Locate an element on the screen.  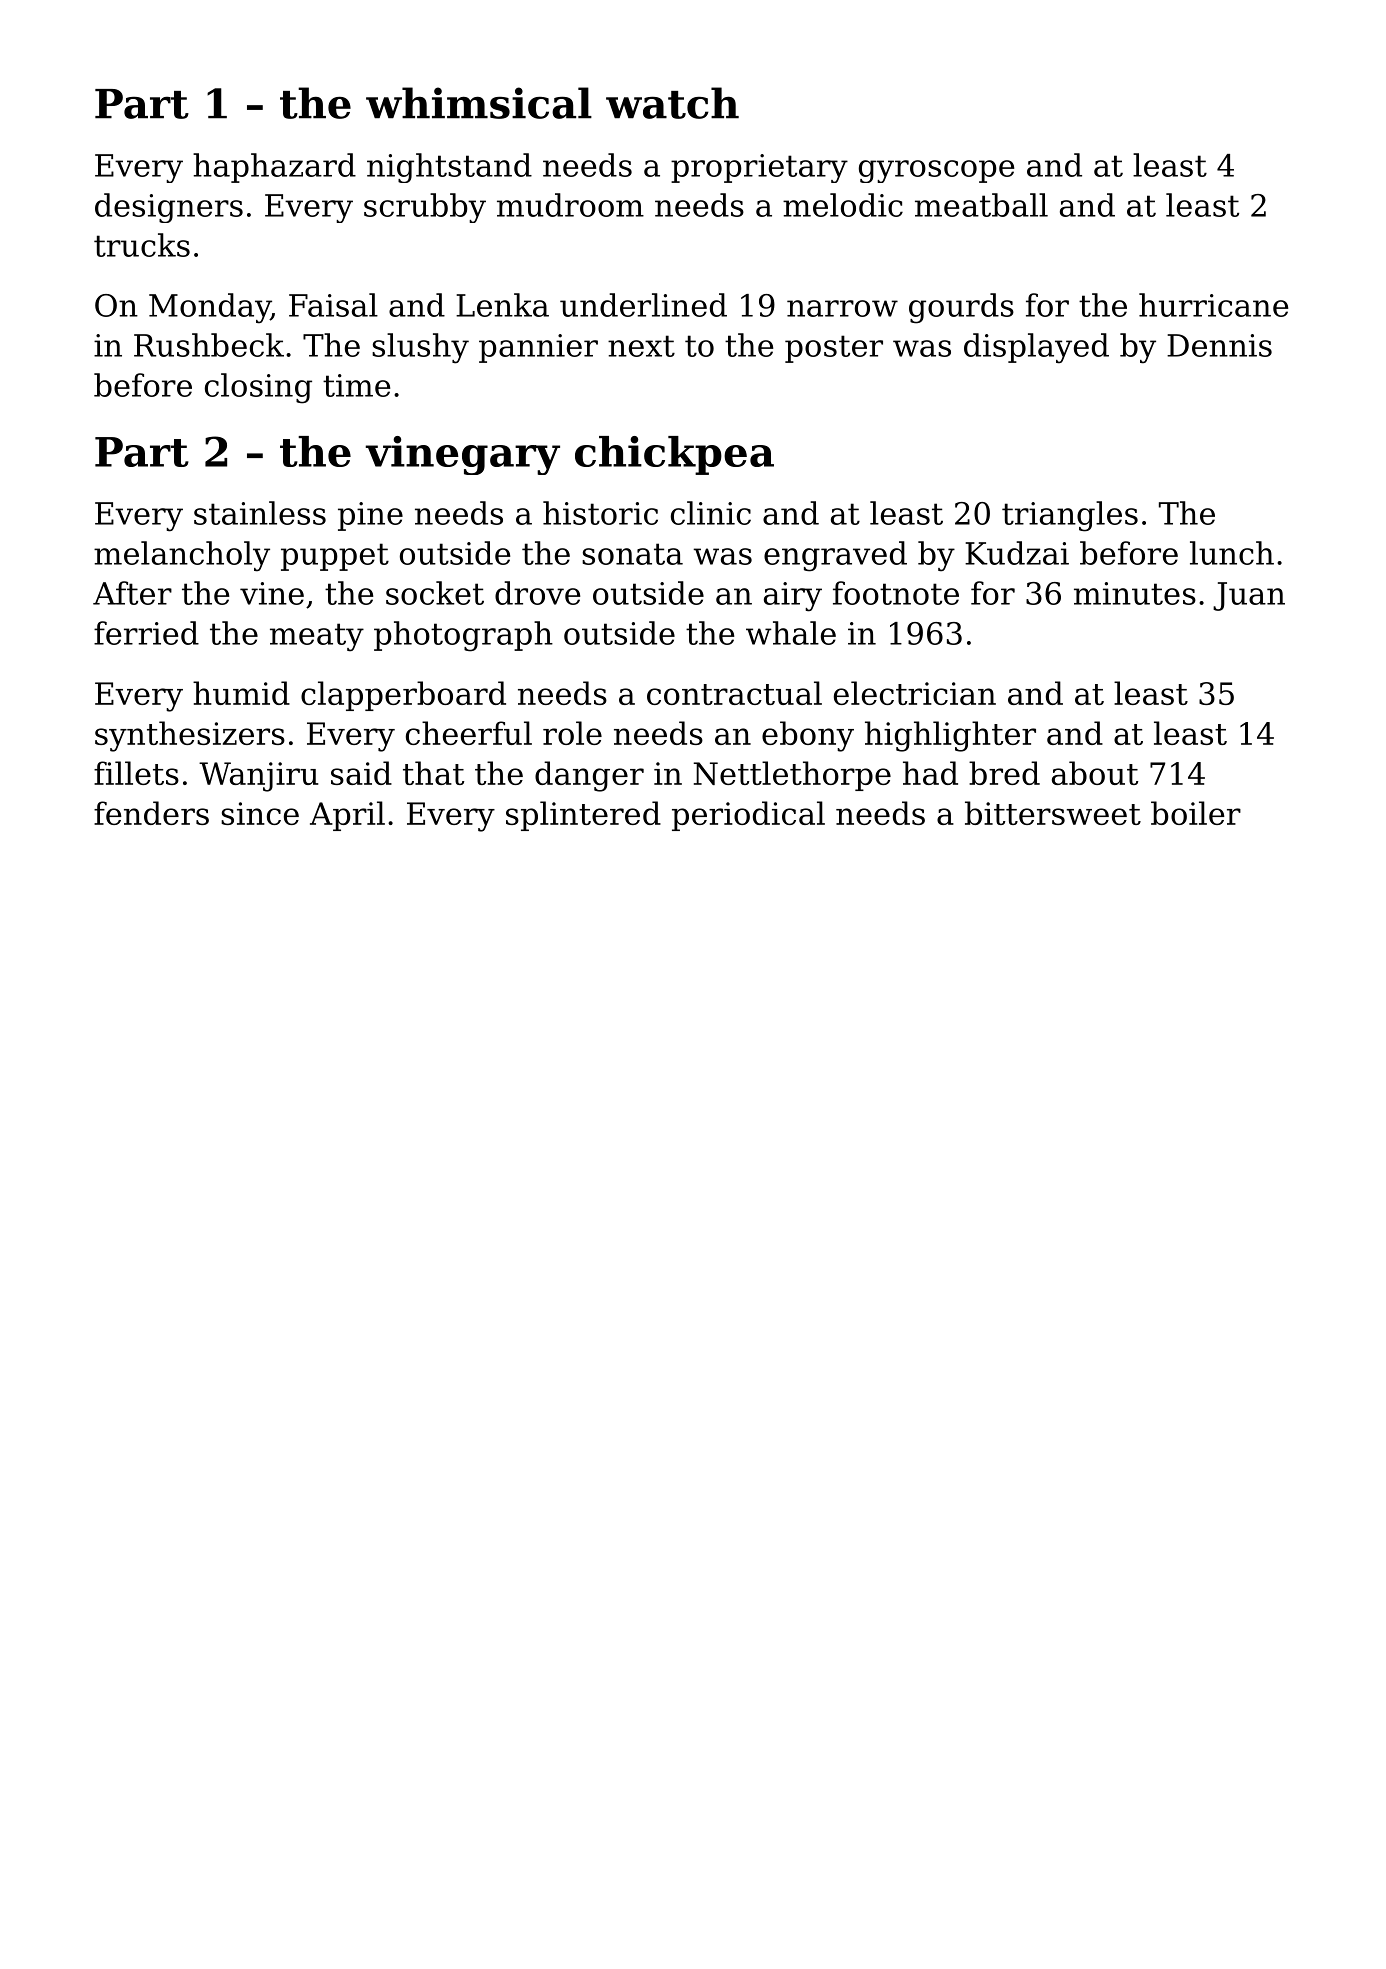
Monday is located at coordinates (210, 308).
